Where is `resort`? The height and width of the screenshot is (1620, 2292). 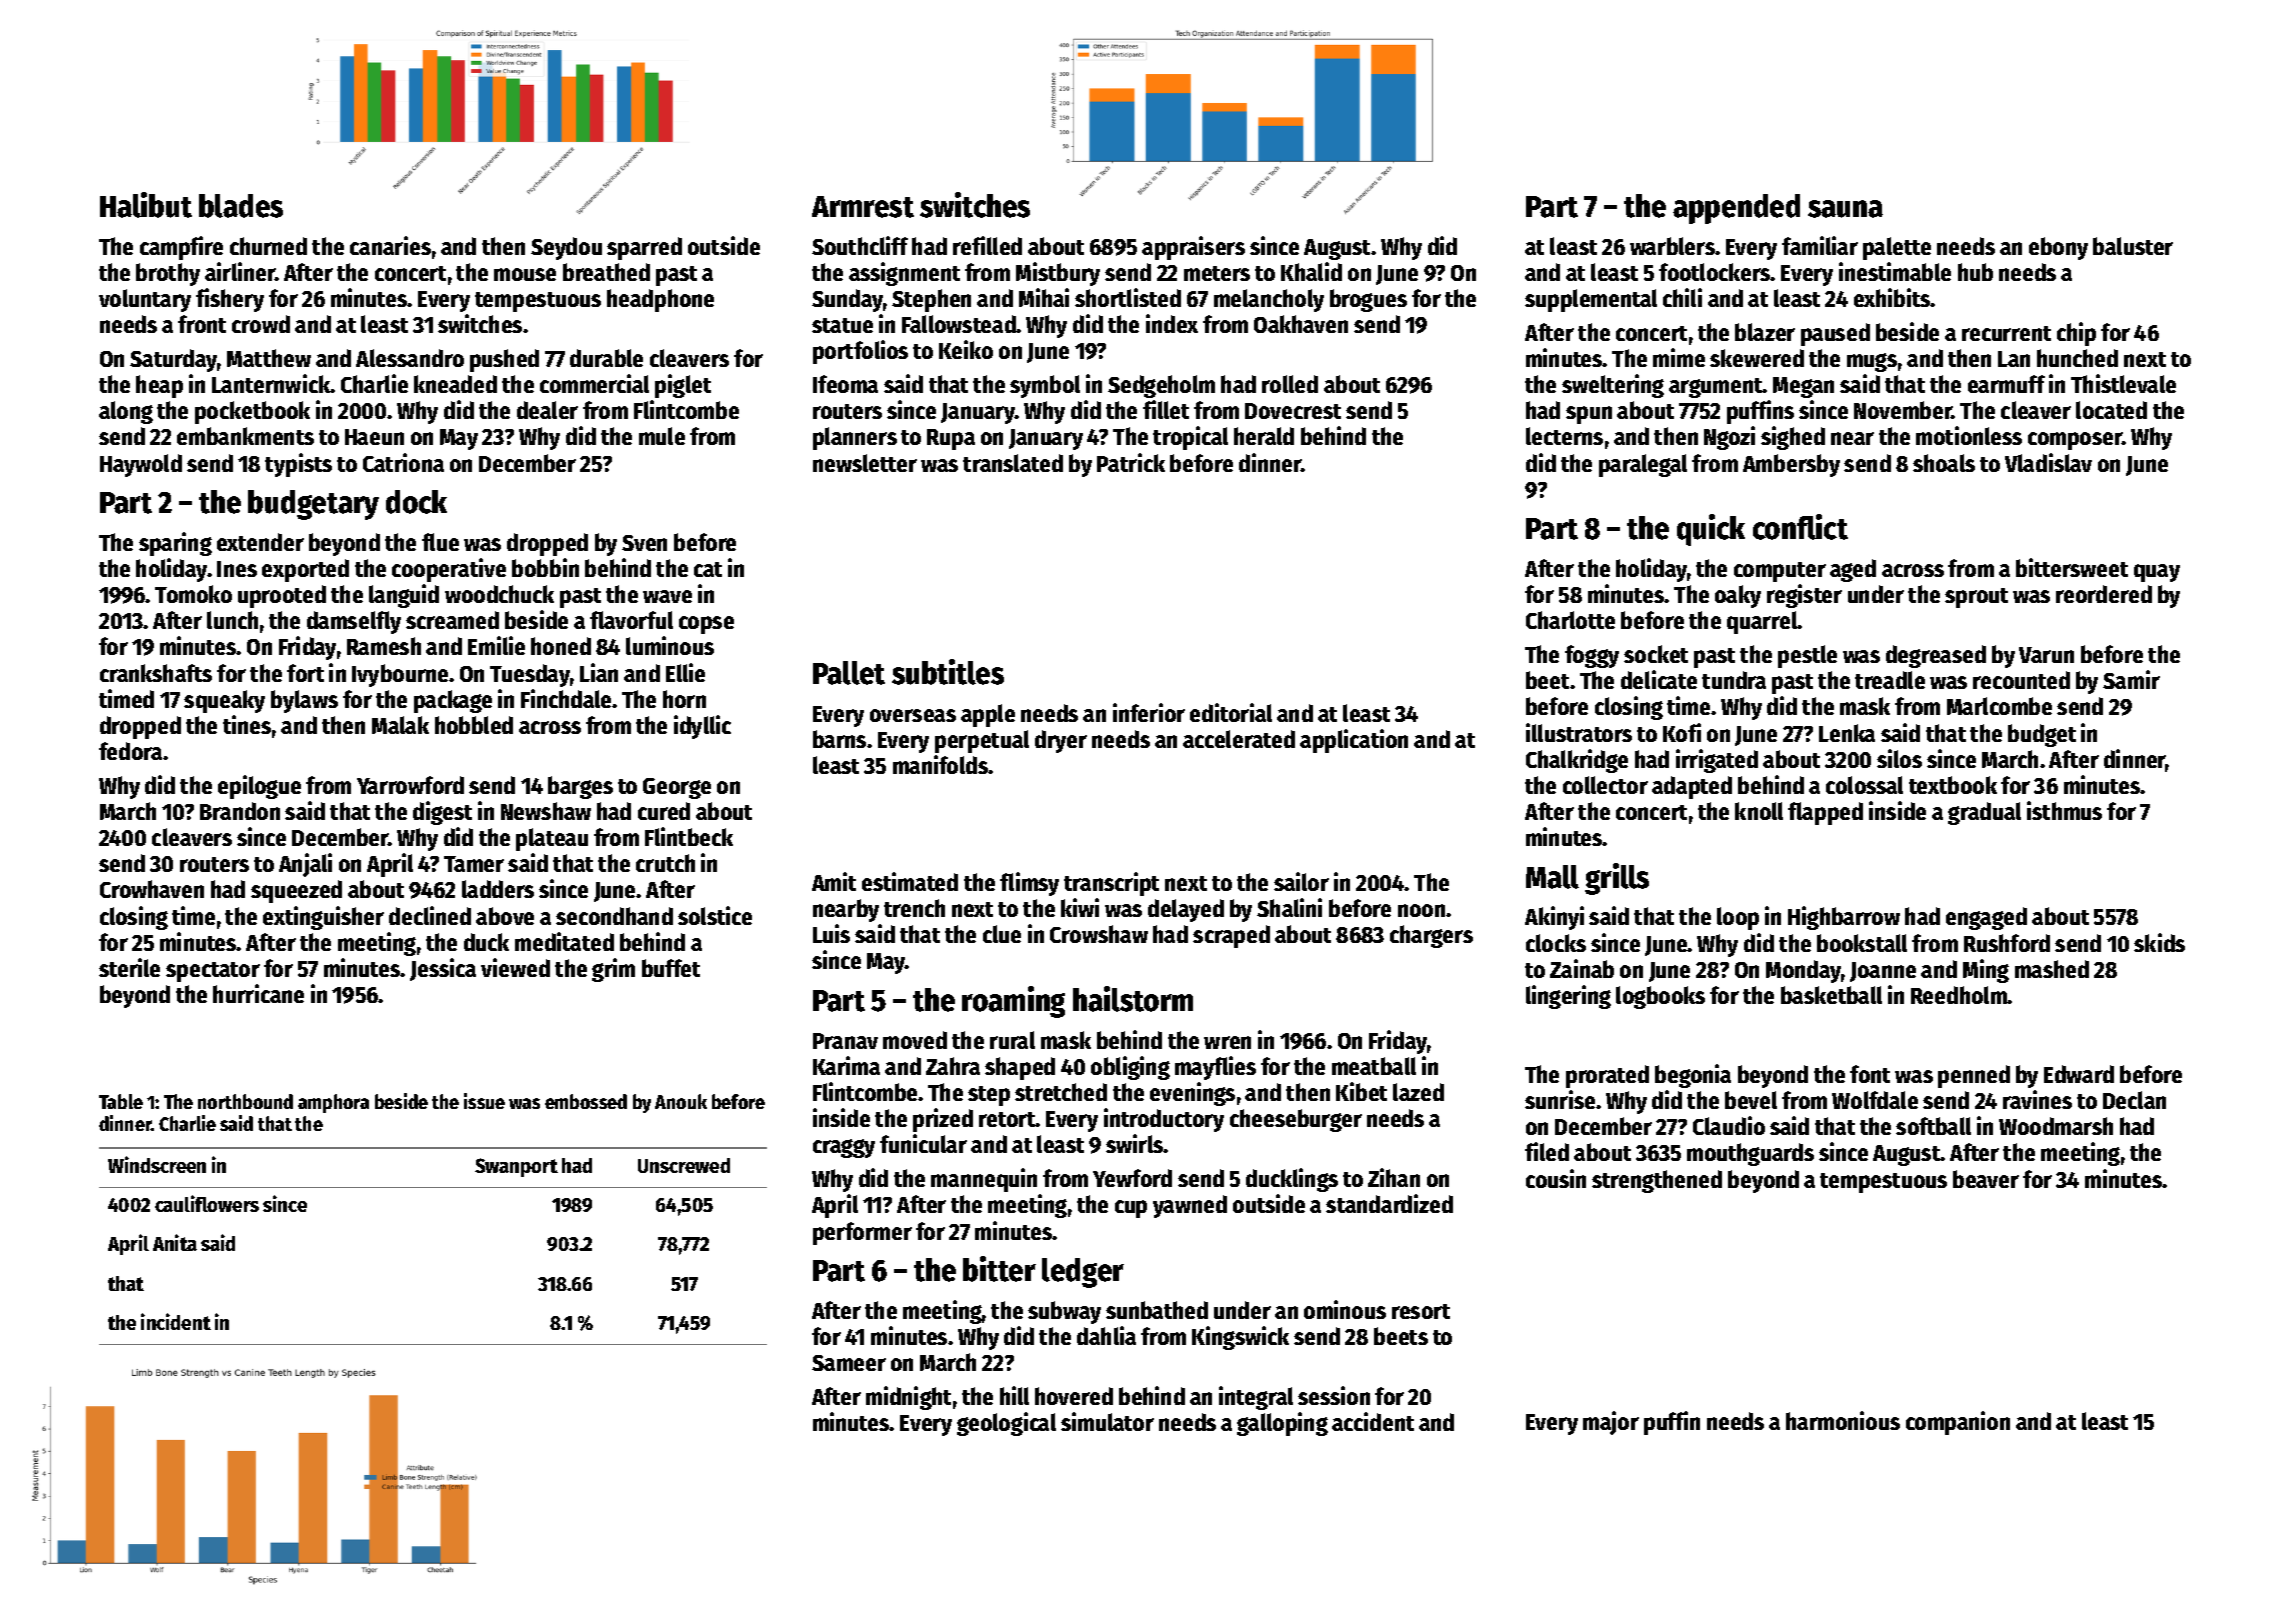
resort is located at coordinates (1421, 1311).
